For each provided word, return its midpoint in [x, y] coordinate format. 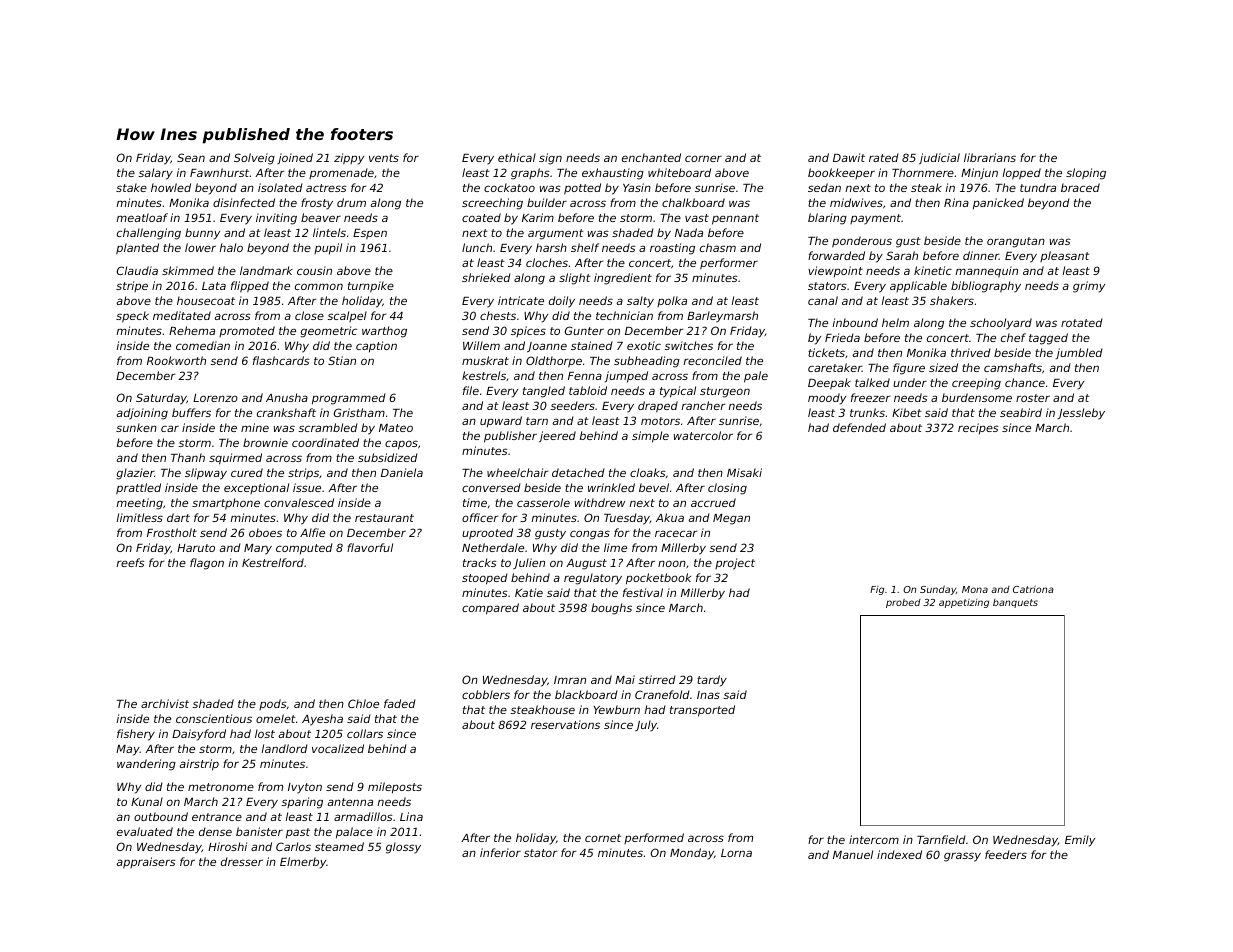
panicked [998, 204]
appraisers [146, 863]
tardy [712, 681]
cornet [603, 838]
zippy [349, 159]
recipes [978, 429]
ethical [517, 157]
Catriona [1033, 589]
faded [400, 703]
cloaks [648, 472]
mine [255, 427]
